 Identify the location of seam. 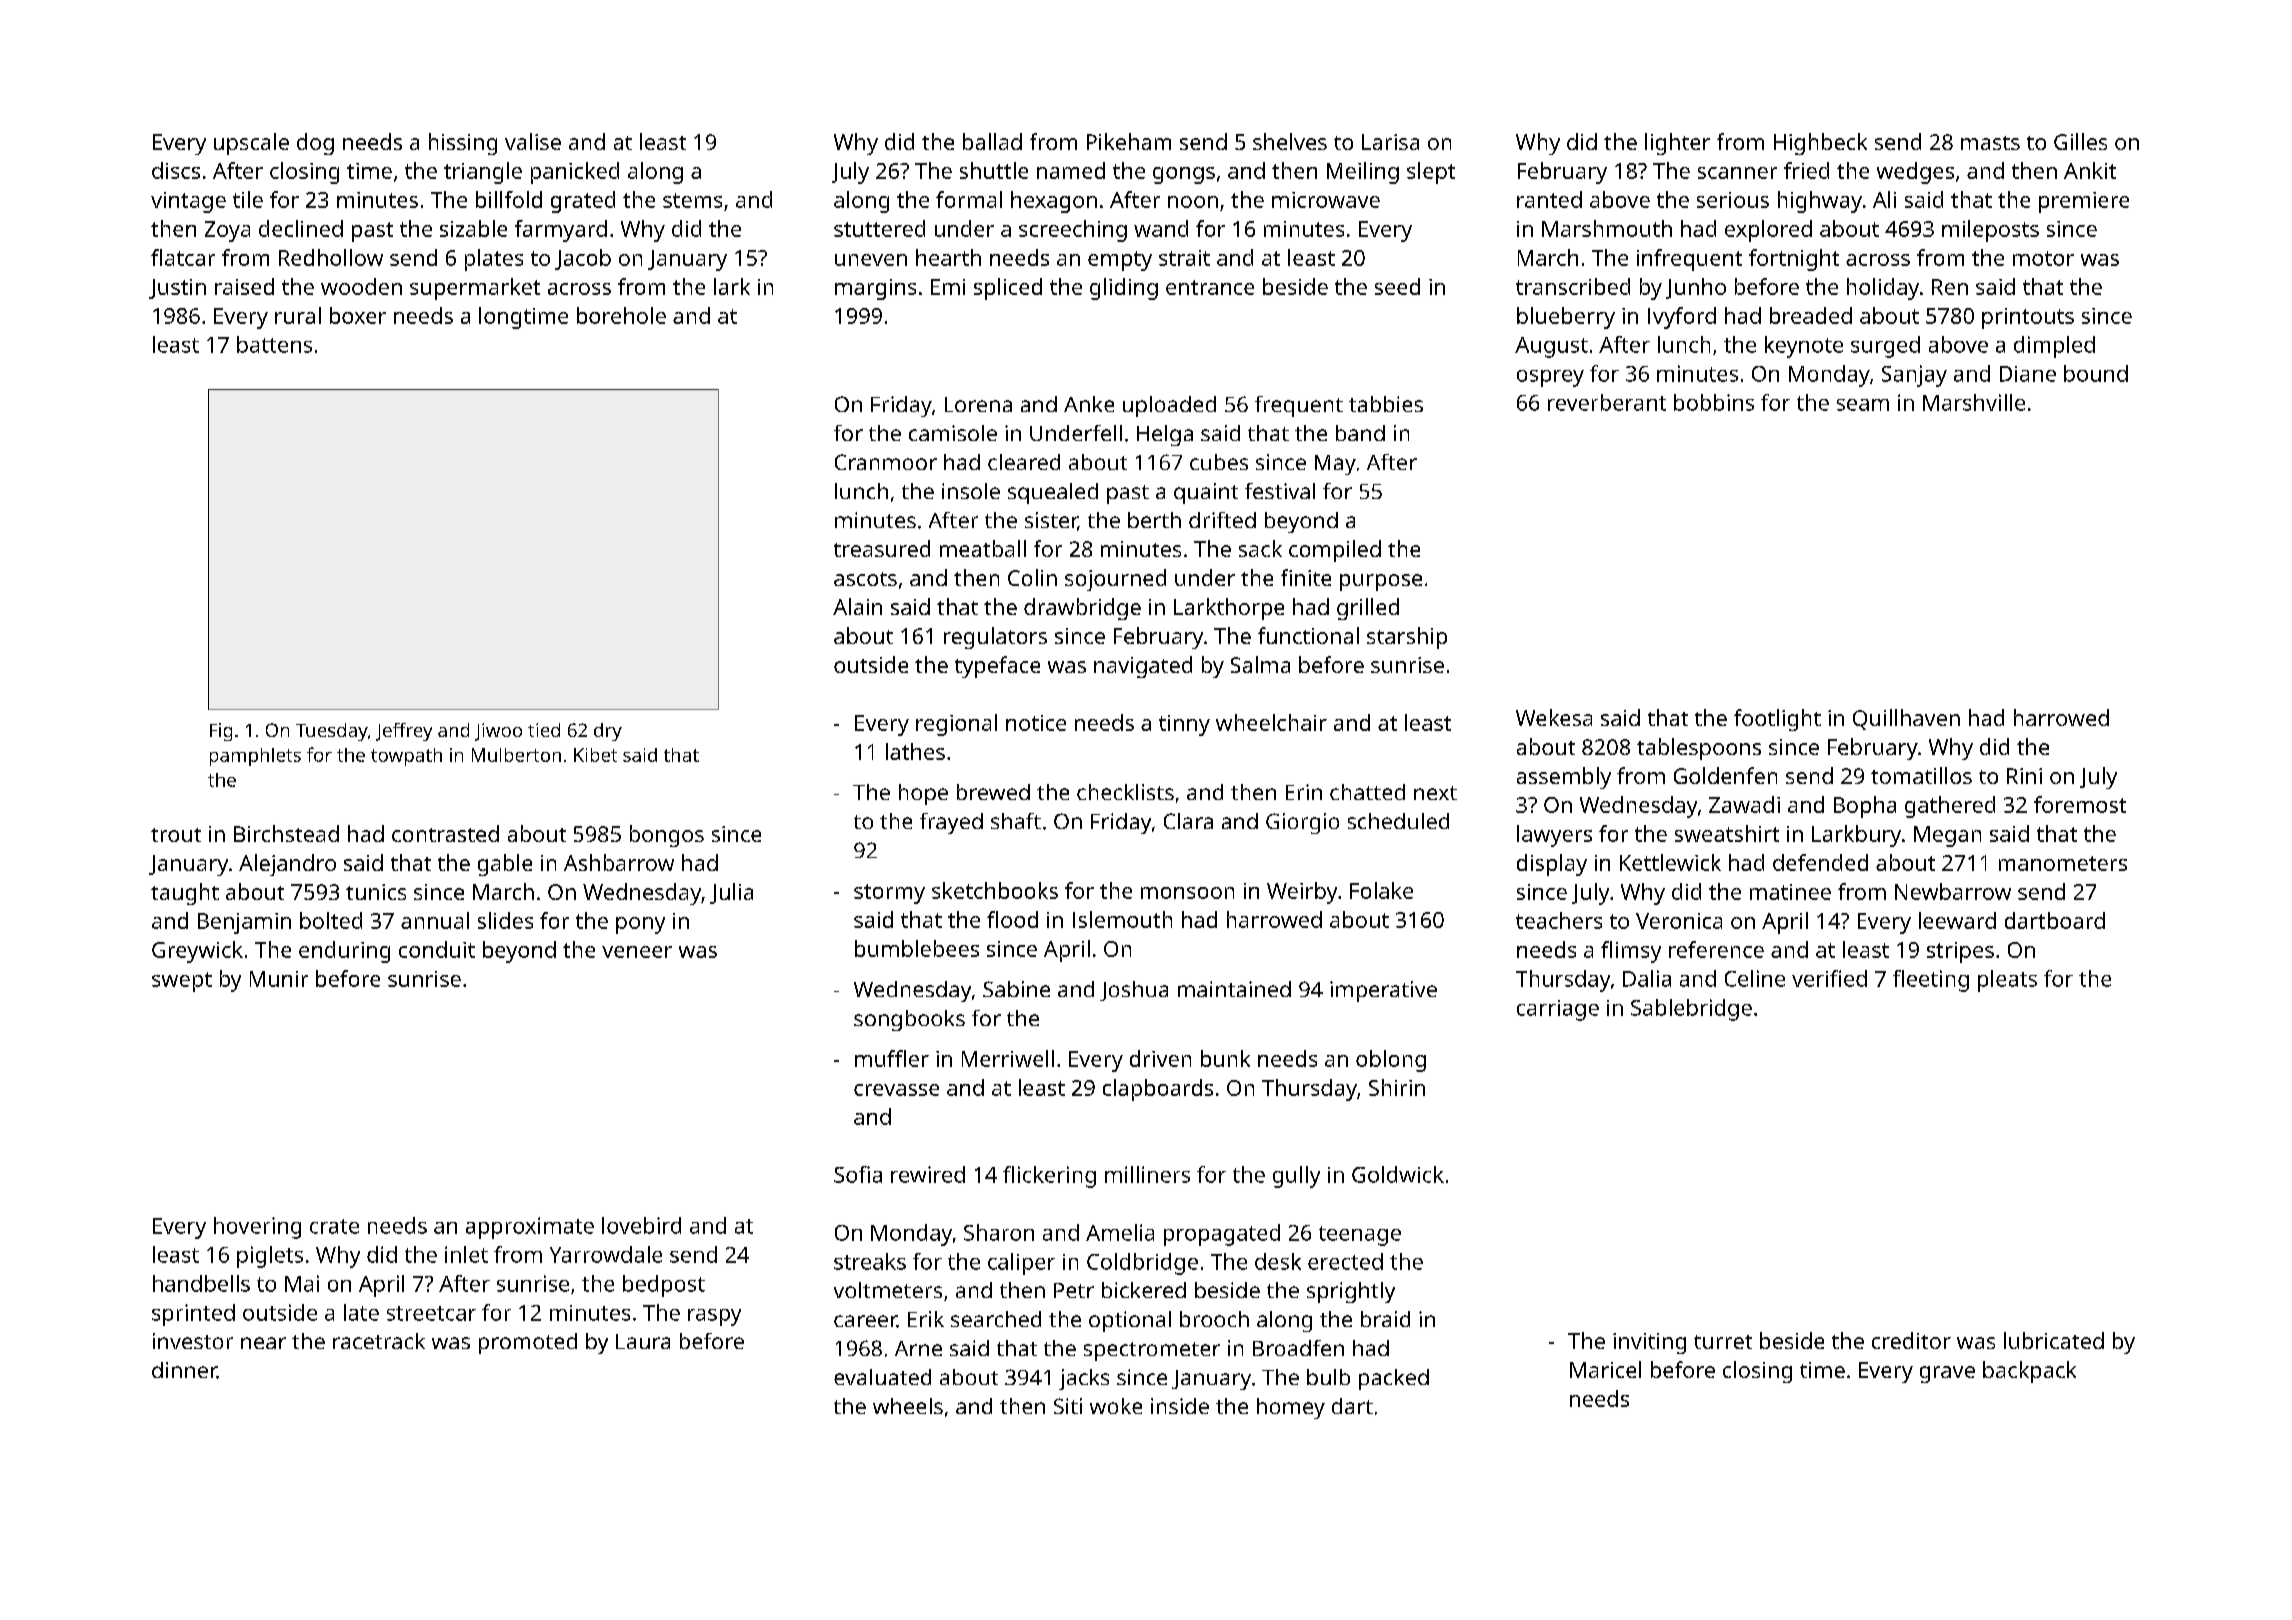
(1863, 405).
